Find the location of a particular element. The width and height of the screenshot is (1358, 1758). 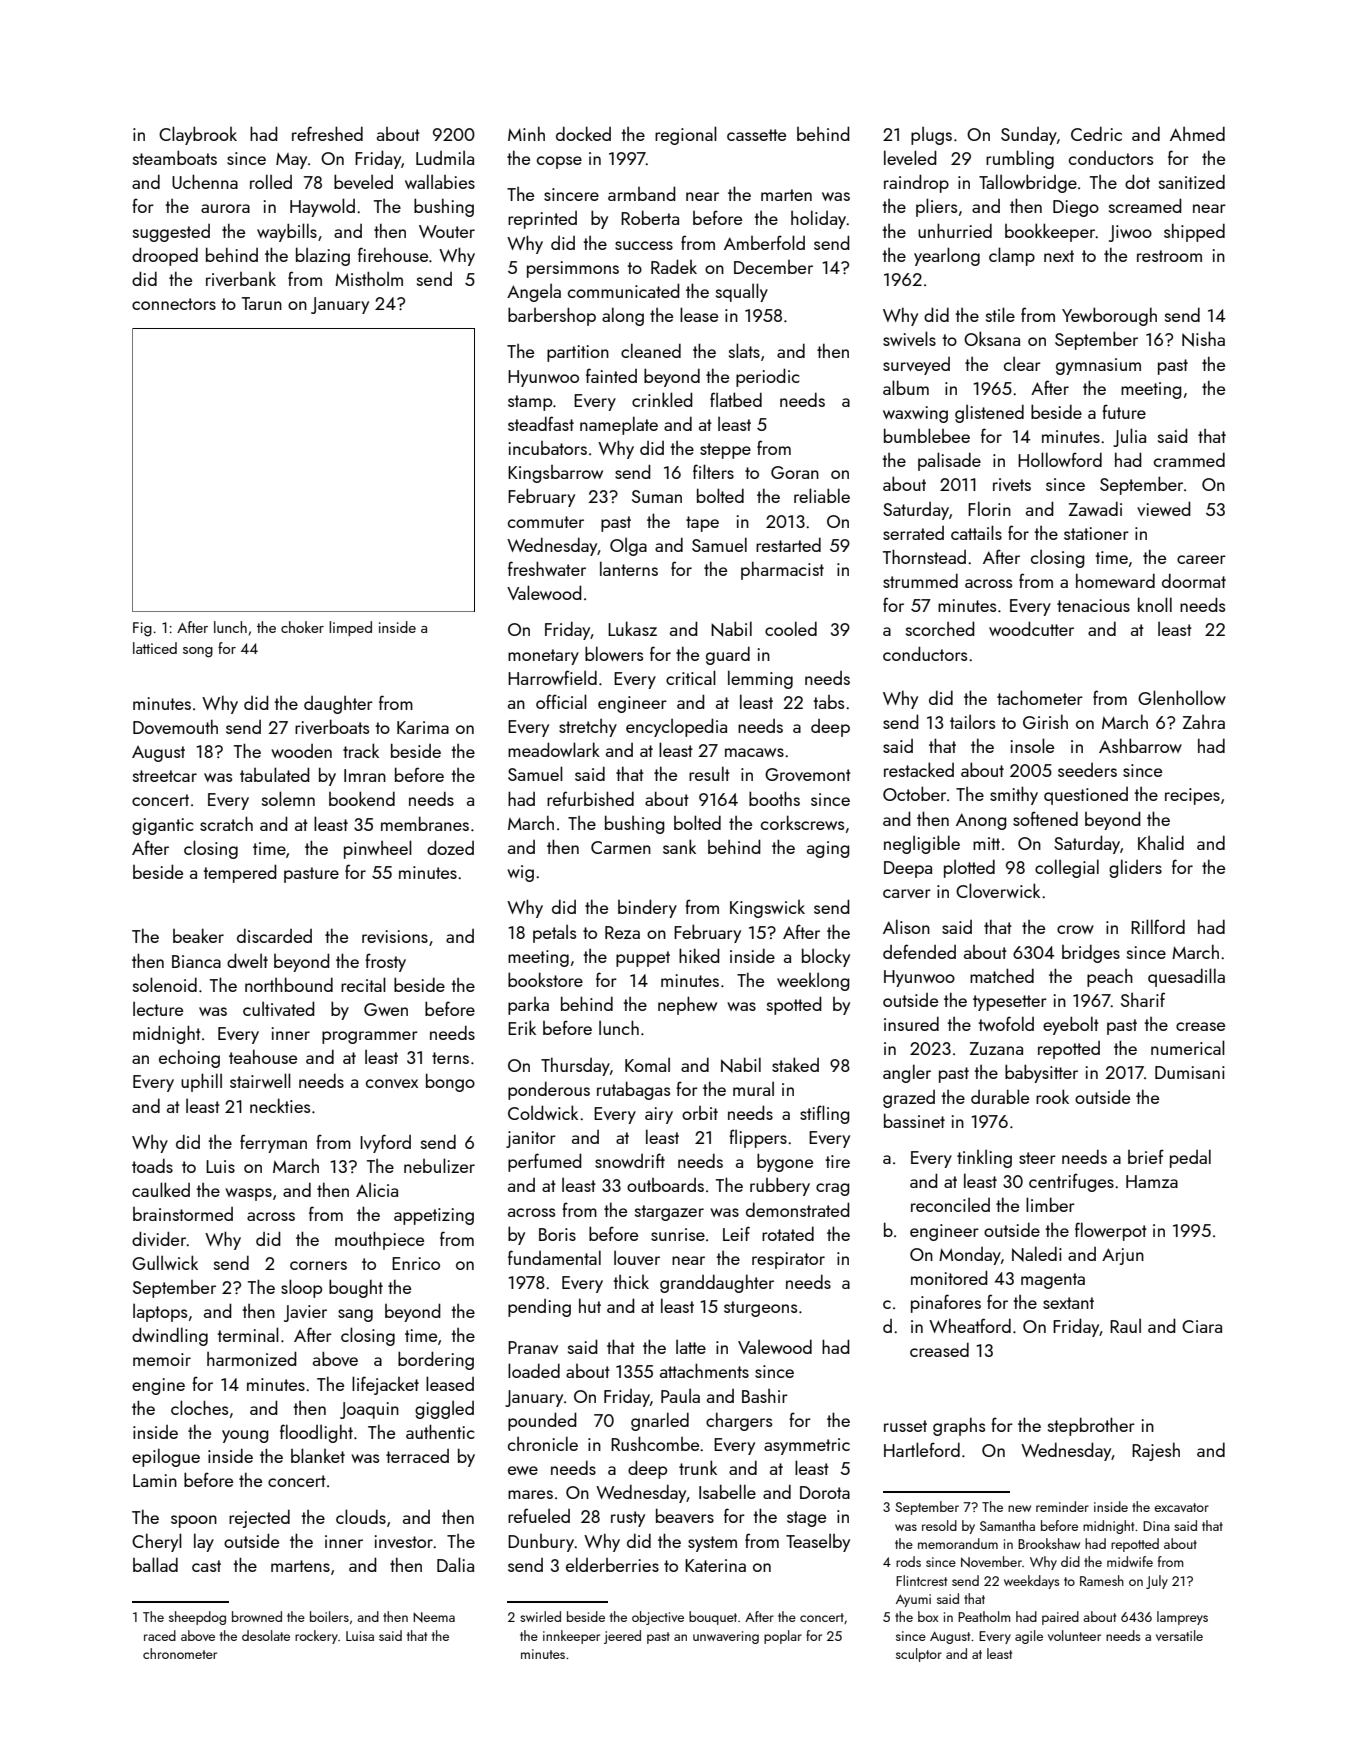

riverbank is located at coordinates (241, 279).
